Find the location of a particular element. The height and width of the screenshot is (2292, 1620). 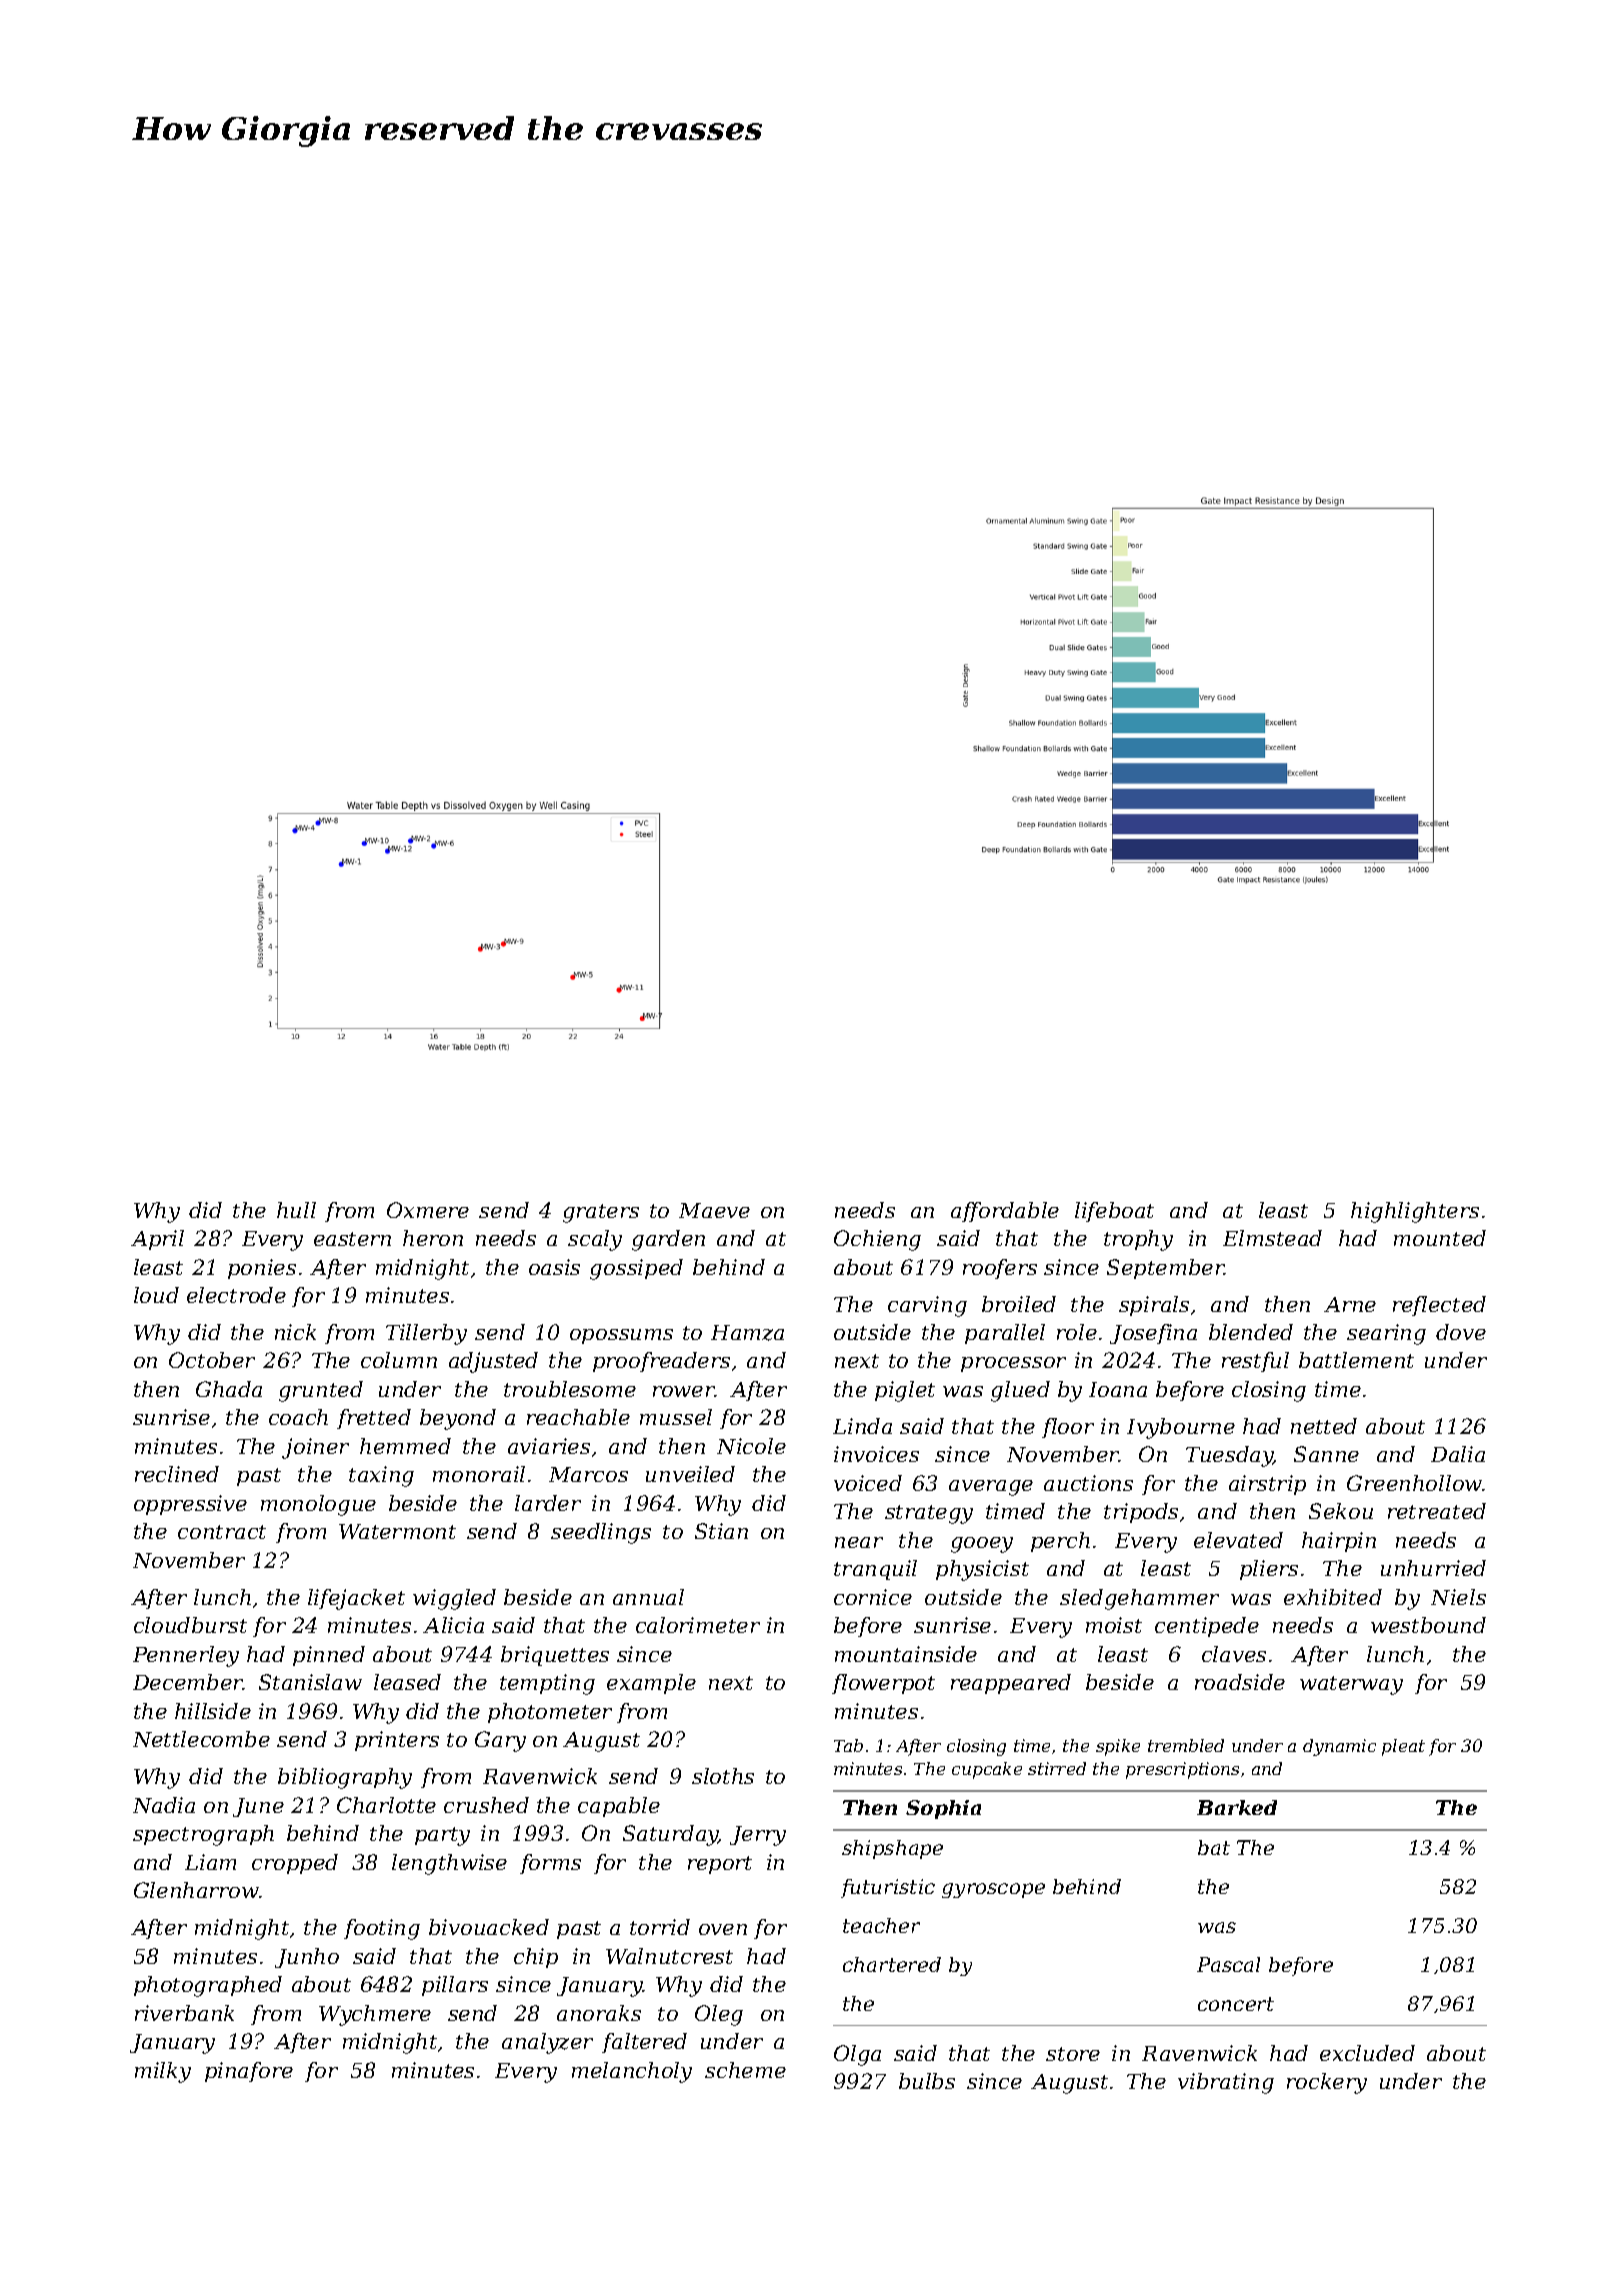

cupcake is located at coordinates (987, 1770).
